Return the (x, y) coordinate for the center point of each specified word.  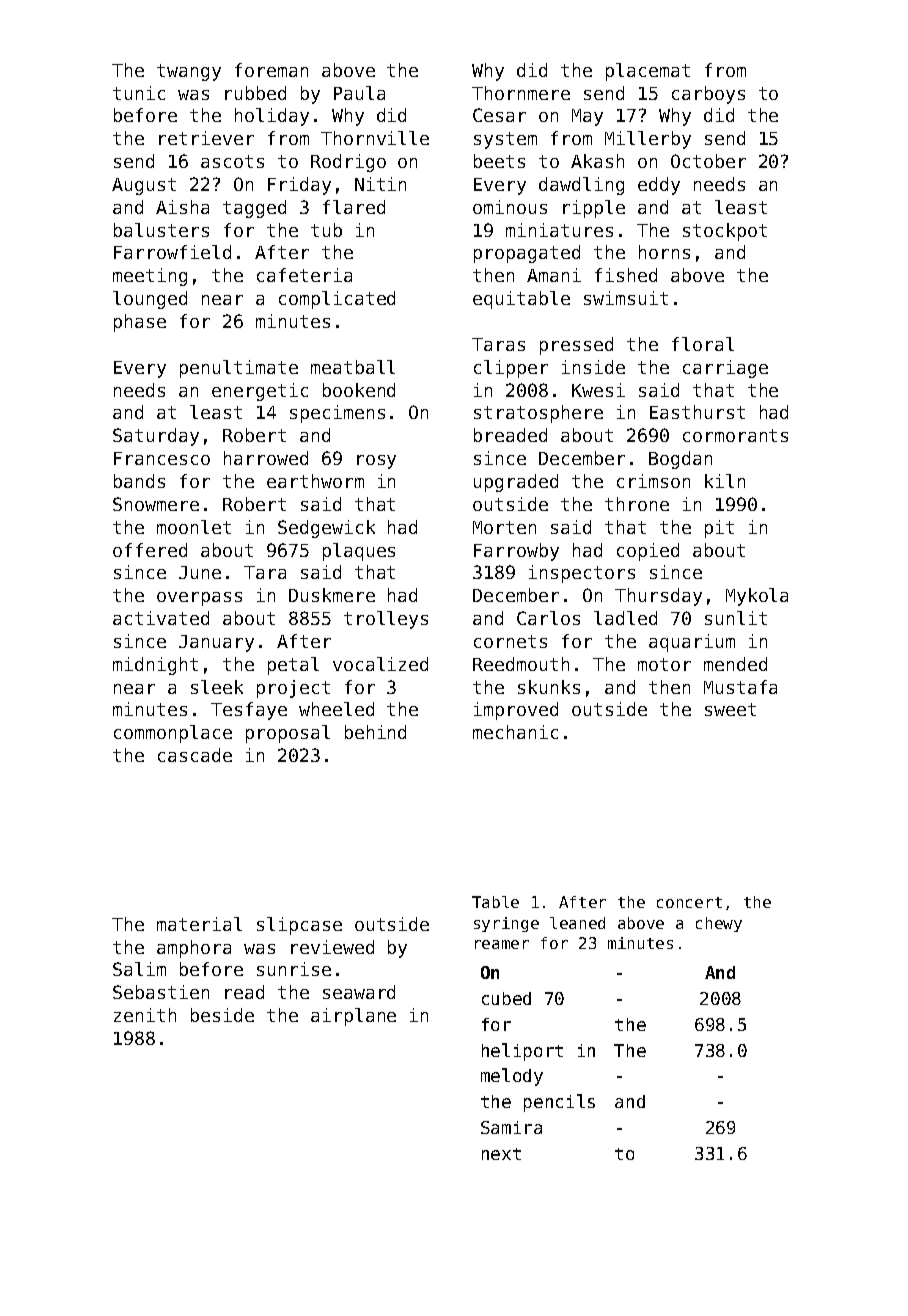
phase (140, 323)
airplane (353, 1017)
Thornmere (521, 93)
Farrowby (516, 552)
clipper (511, 369)
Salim (139, 969)
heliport (522, 1052)
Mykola (757, 597)
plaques (359, 552)
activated (161, 618)
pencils (559, 1103)
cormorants (735, 435)
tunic (139, 93)
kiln (725, 481)
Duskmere (332, 595)
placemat (648, 72)
